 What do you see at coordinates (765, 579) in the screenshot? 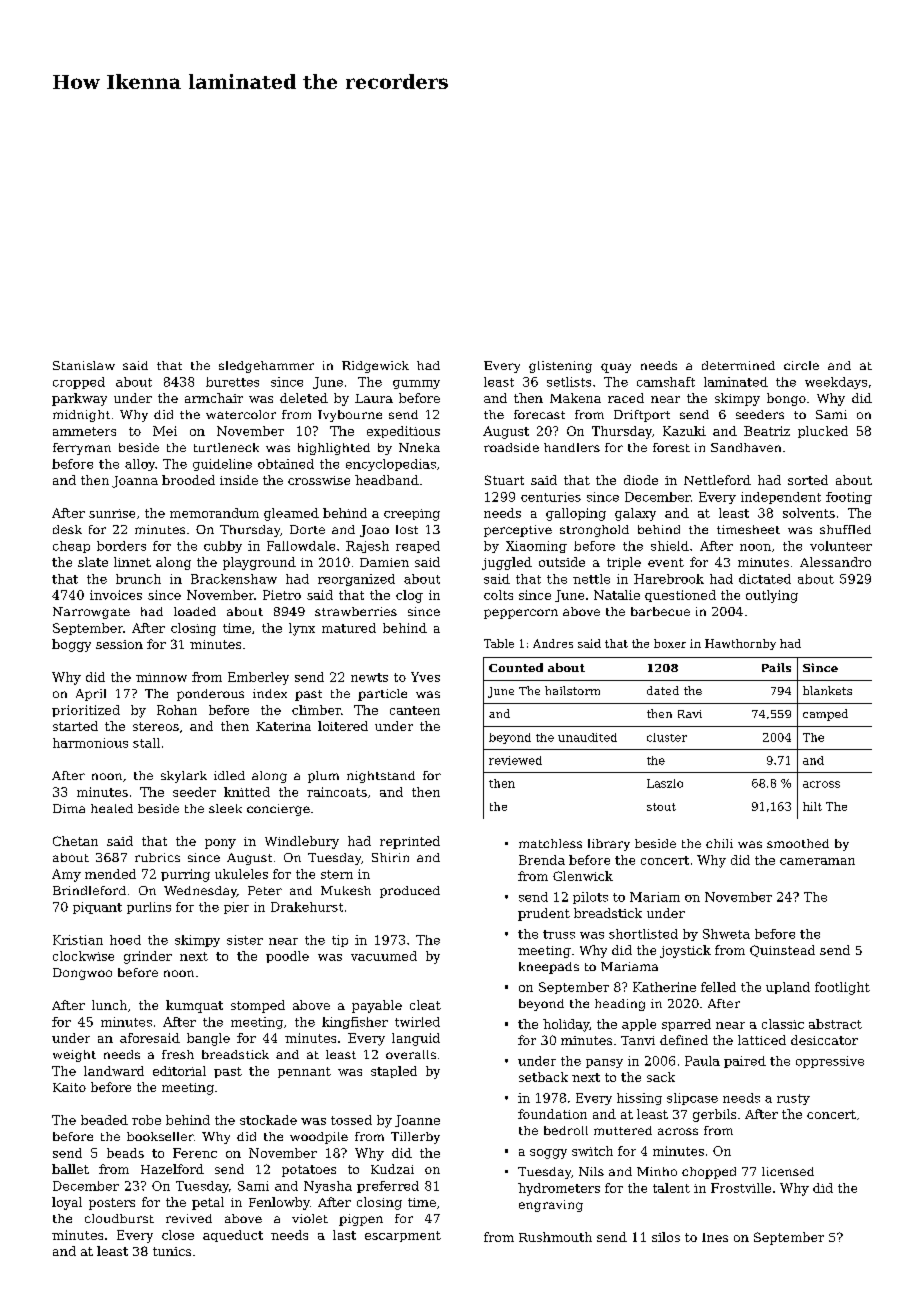
I see `dictated` at bounding box center [765, 579].
